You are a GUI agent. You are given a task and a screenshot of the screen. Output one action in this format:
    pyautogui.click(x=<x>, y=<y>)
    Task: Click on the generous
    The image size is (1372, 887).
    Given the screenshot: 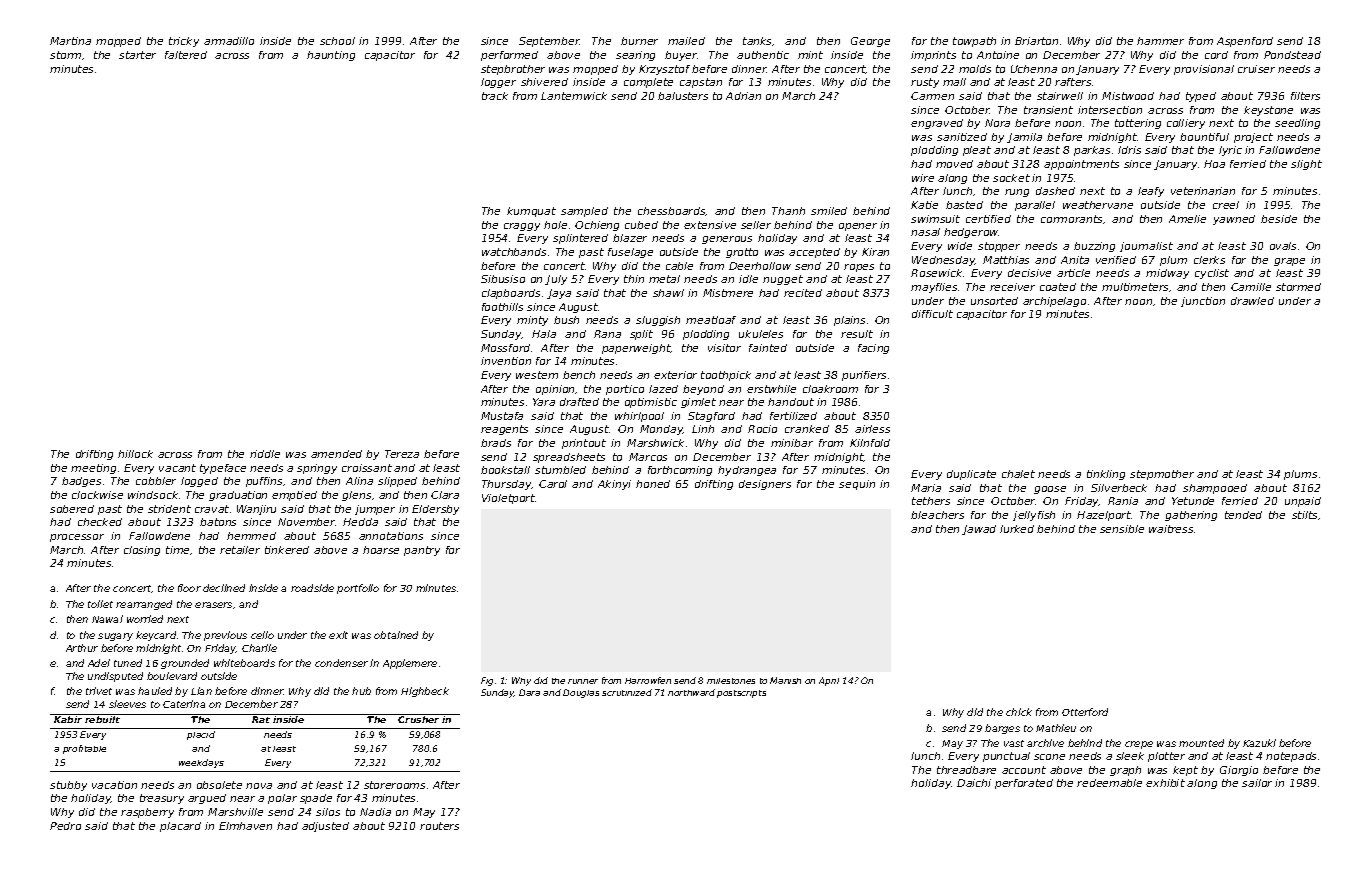 What is the action you would take?
    pyautogui.click(x=727, y=240)
